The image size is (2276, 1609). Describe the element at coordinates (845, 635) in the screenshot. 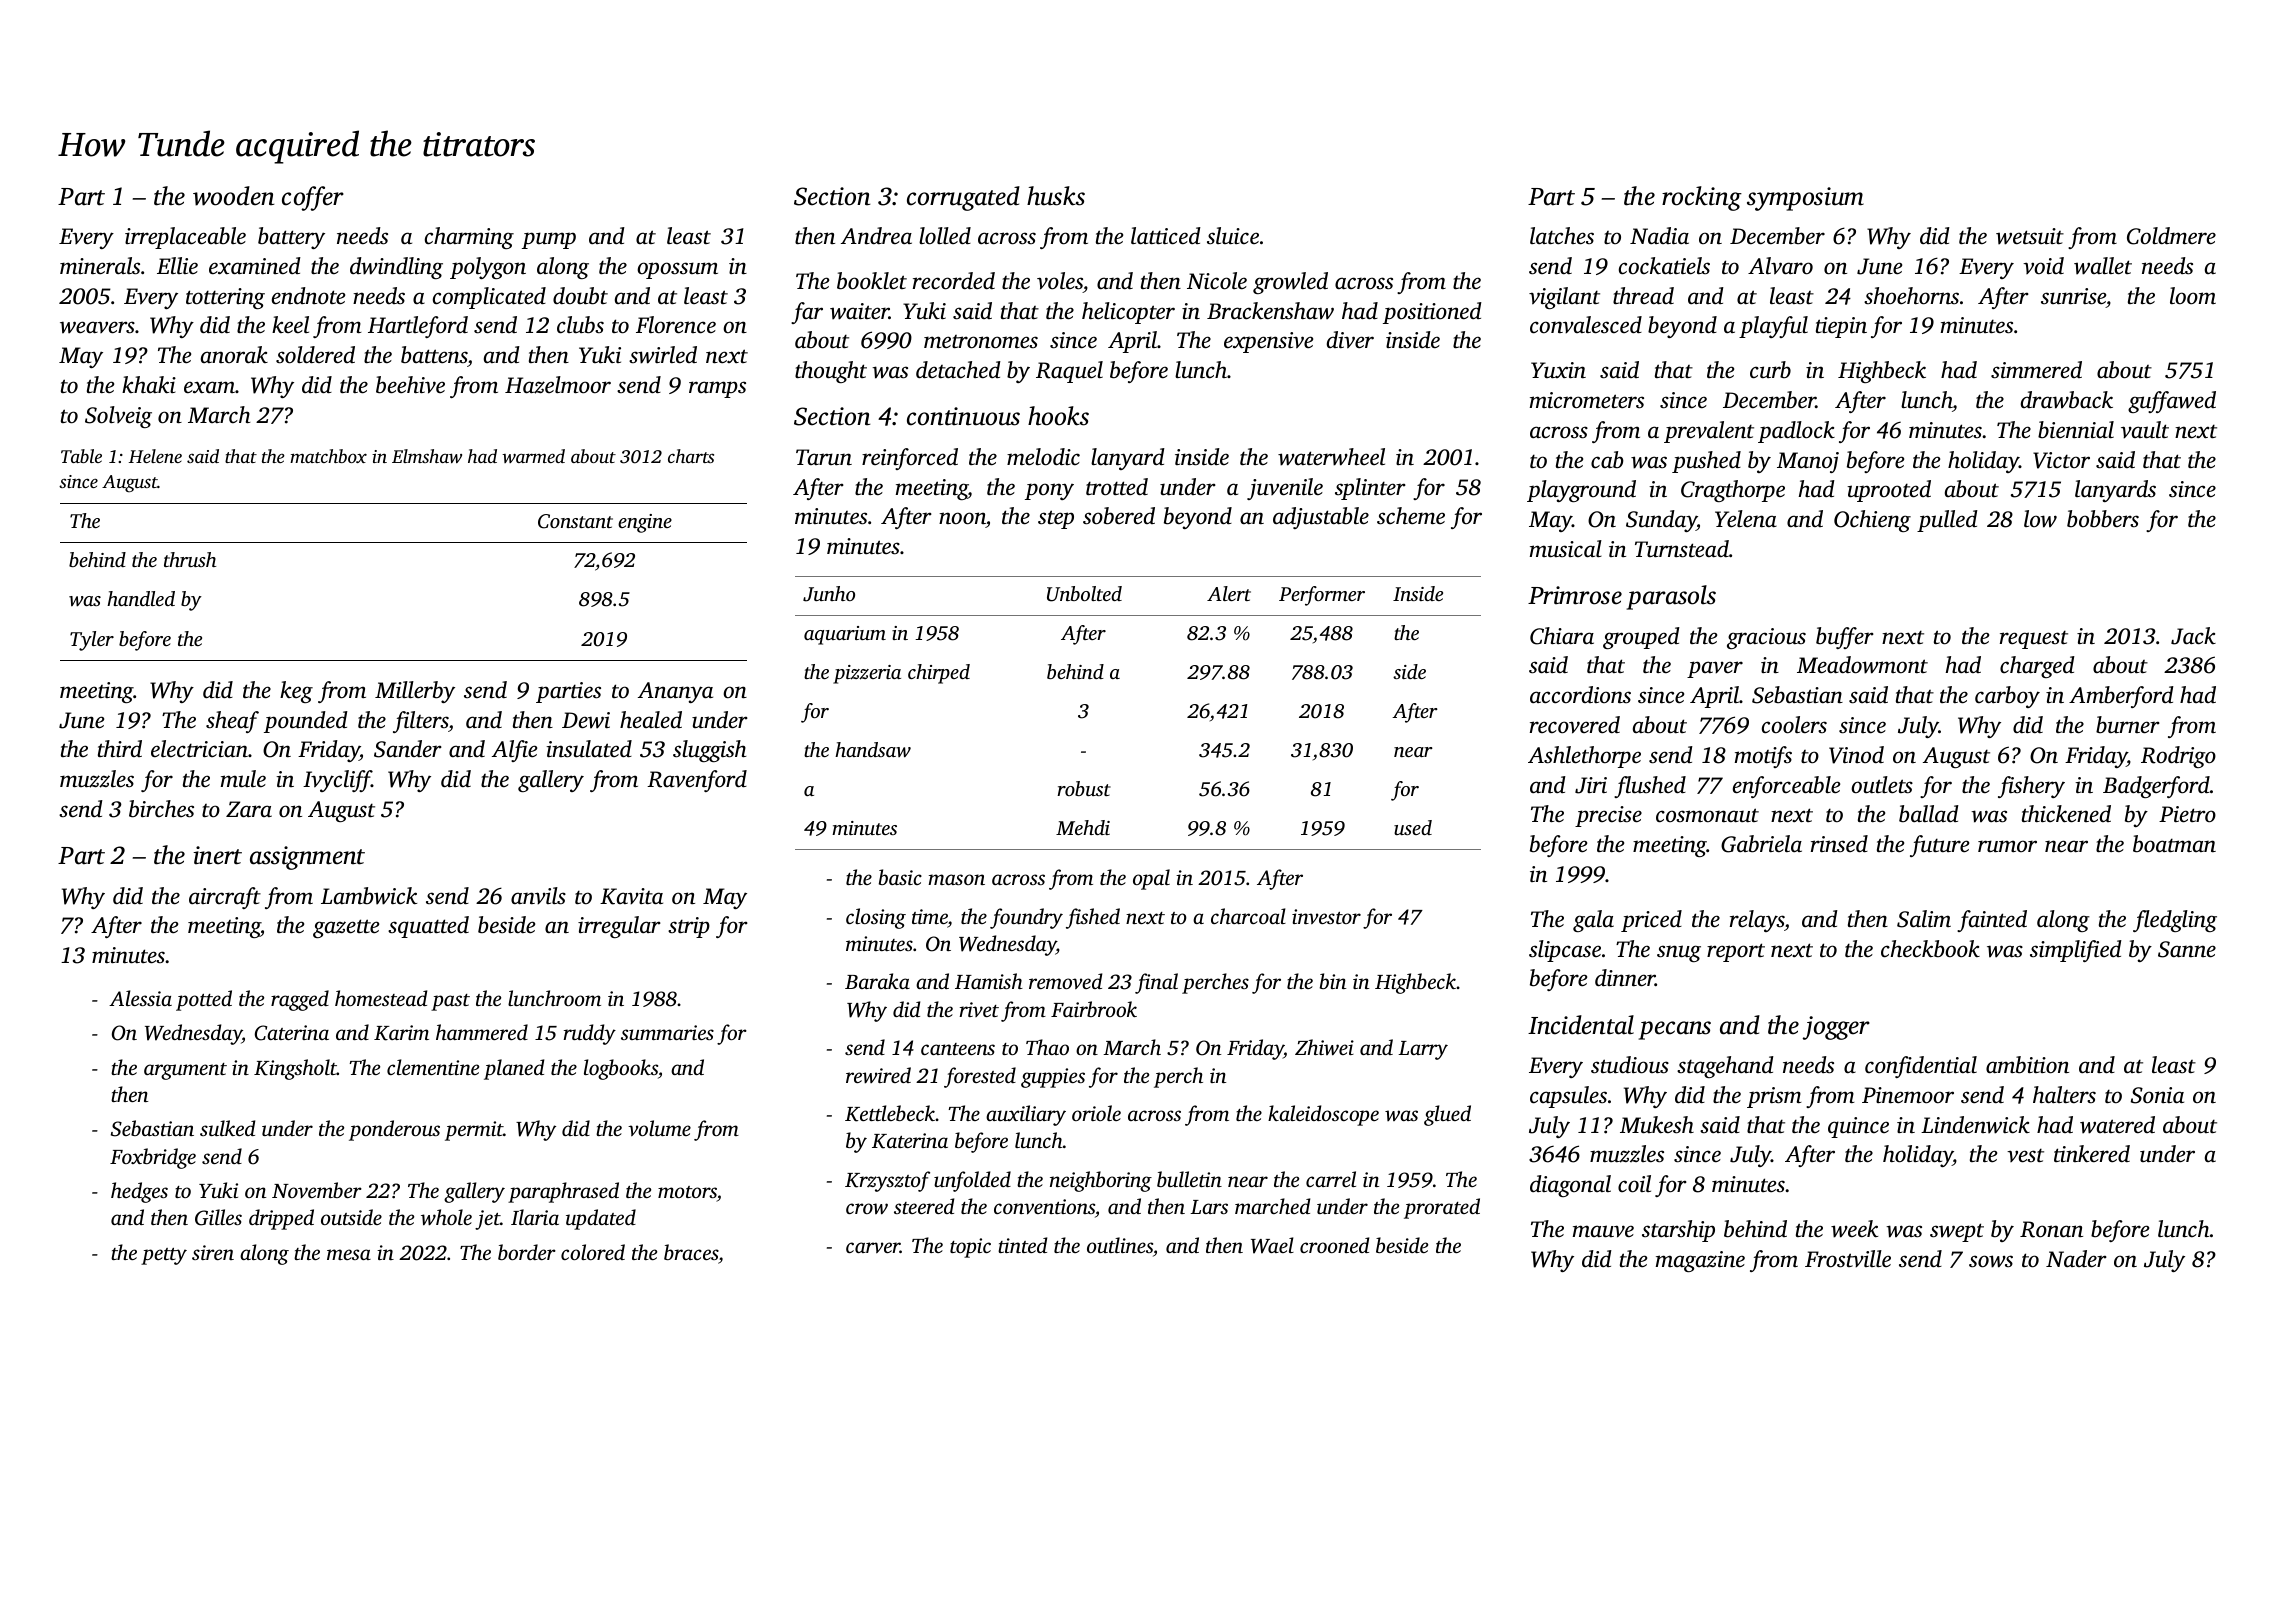

I see `aquarium` at that location.
